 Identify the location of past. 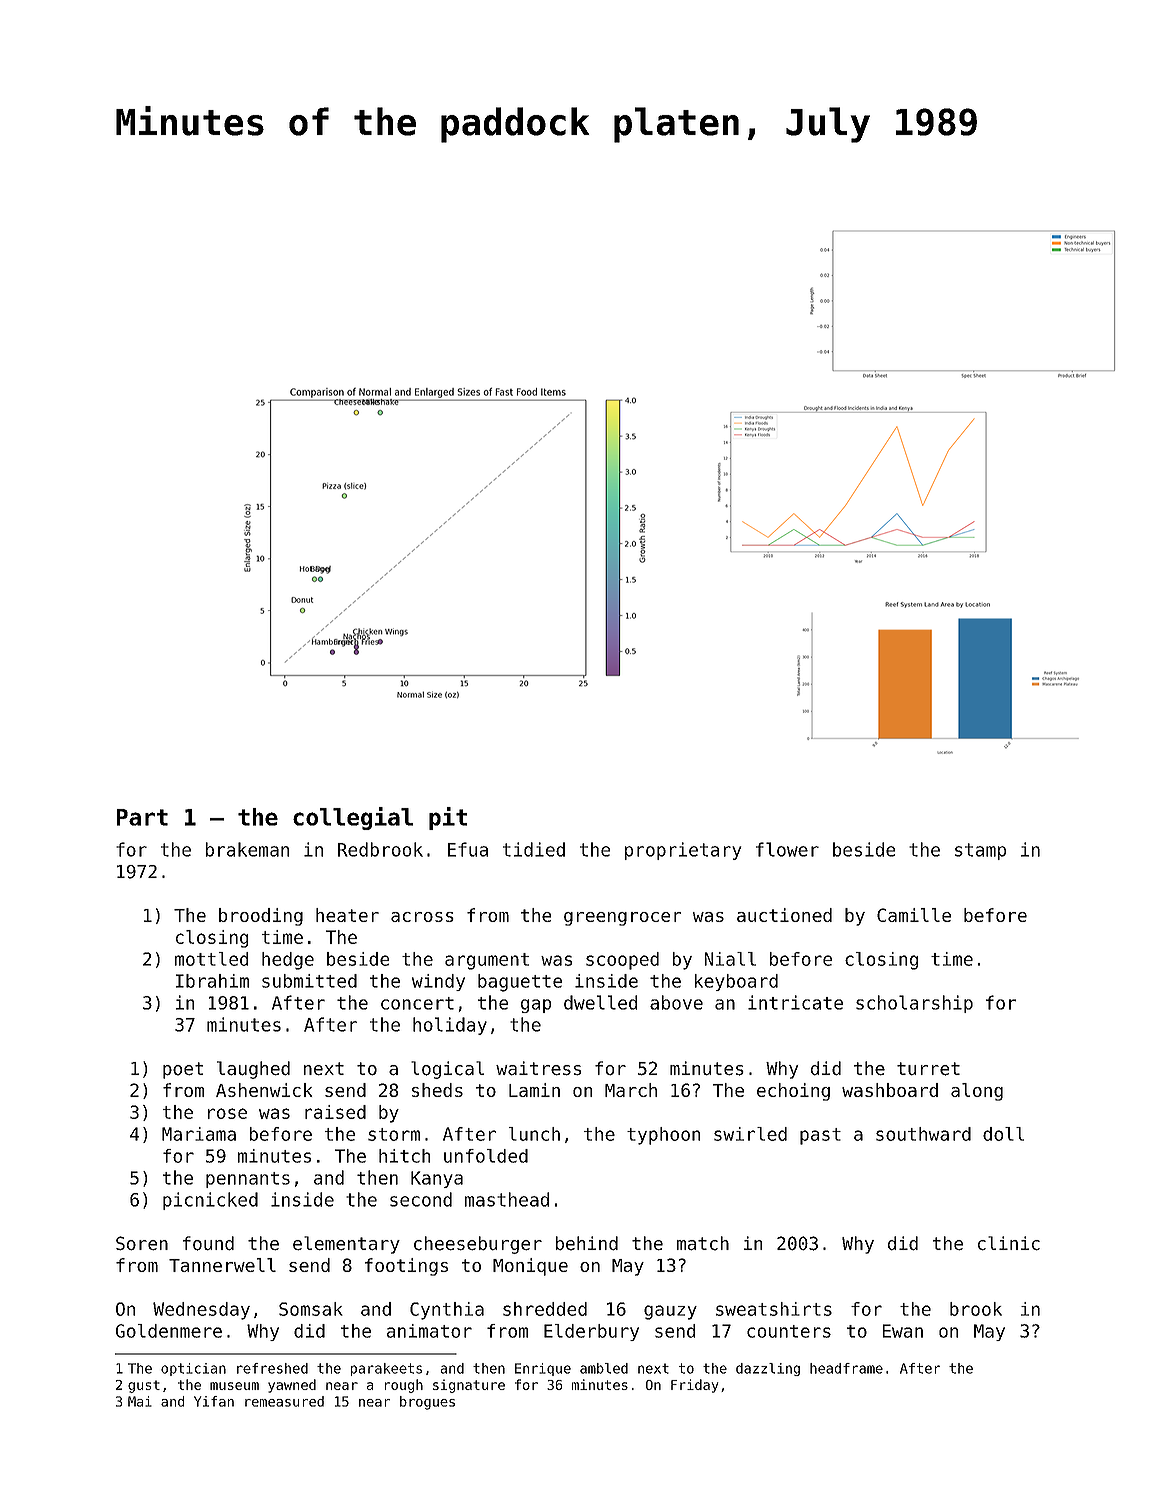
(820, 1136).
